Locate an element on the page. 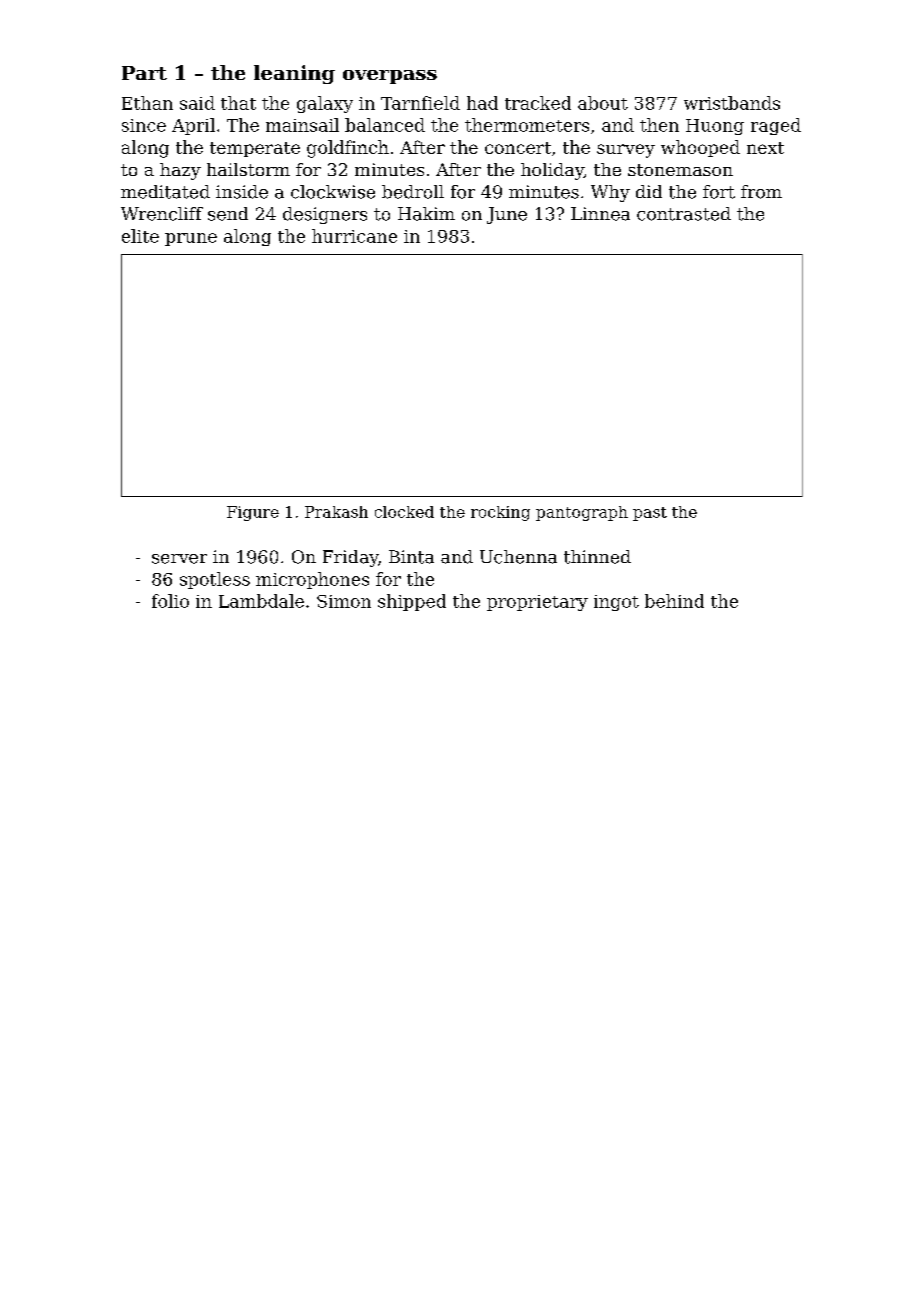 Image resolution: width=924 pixels, height=1308 pixels. folio is located at coordinates (170, 601).
